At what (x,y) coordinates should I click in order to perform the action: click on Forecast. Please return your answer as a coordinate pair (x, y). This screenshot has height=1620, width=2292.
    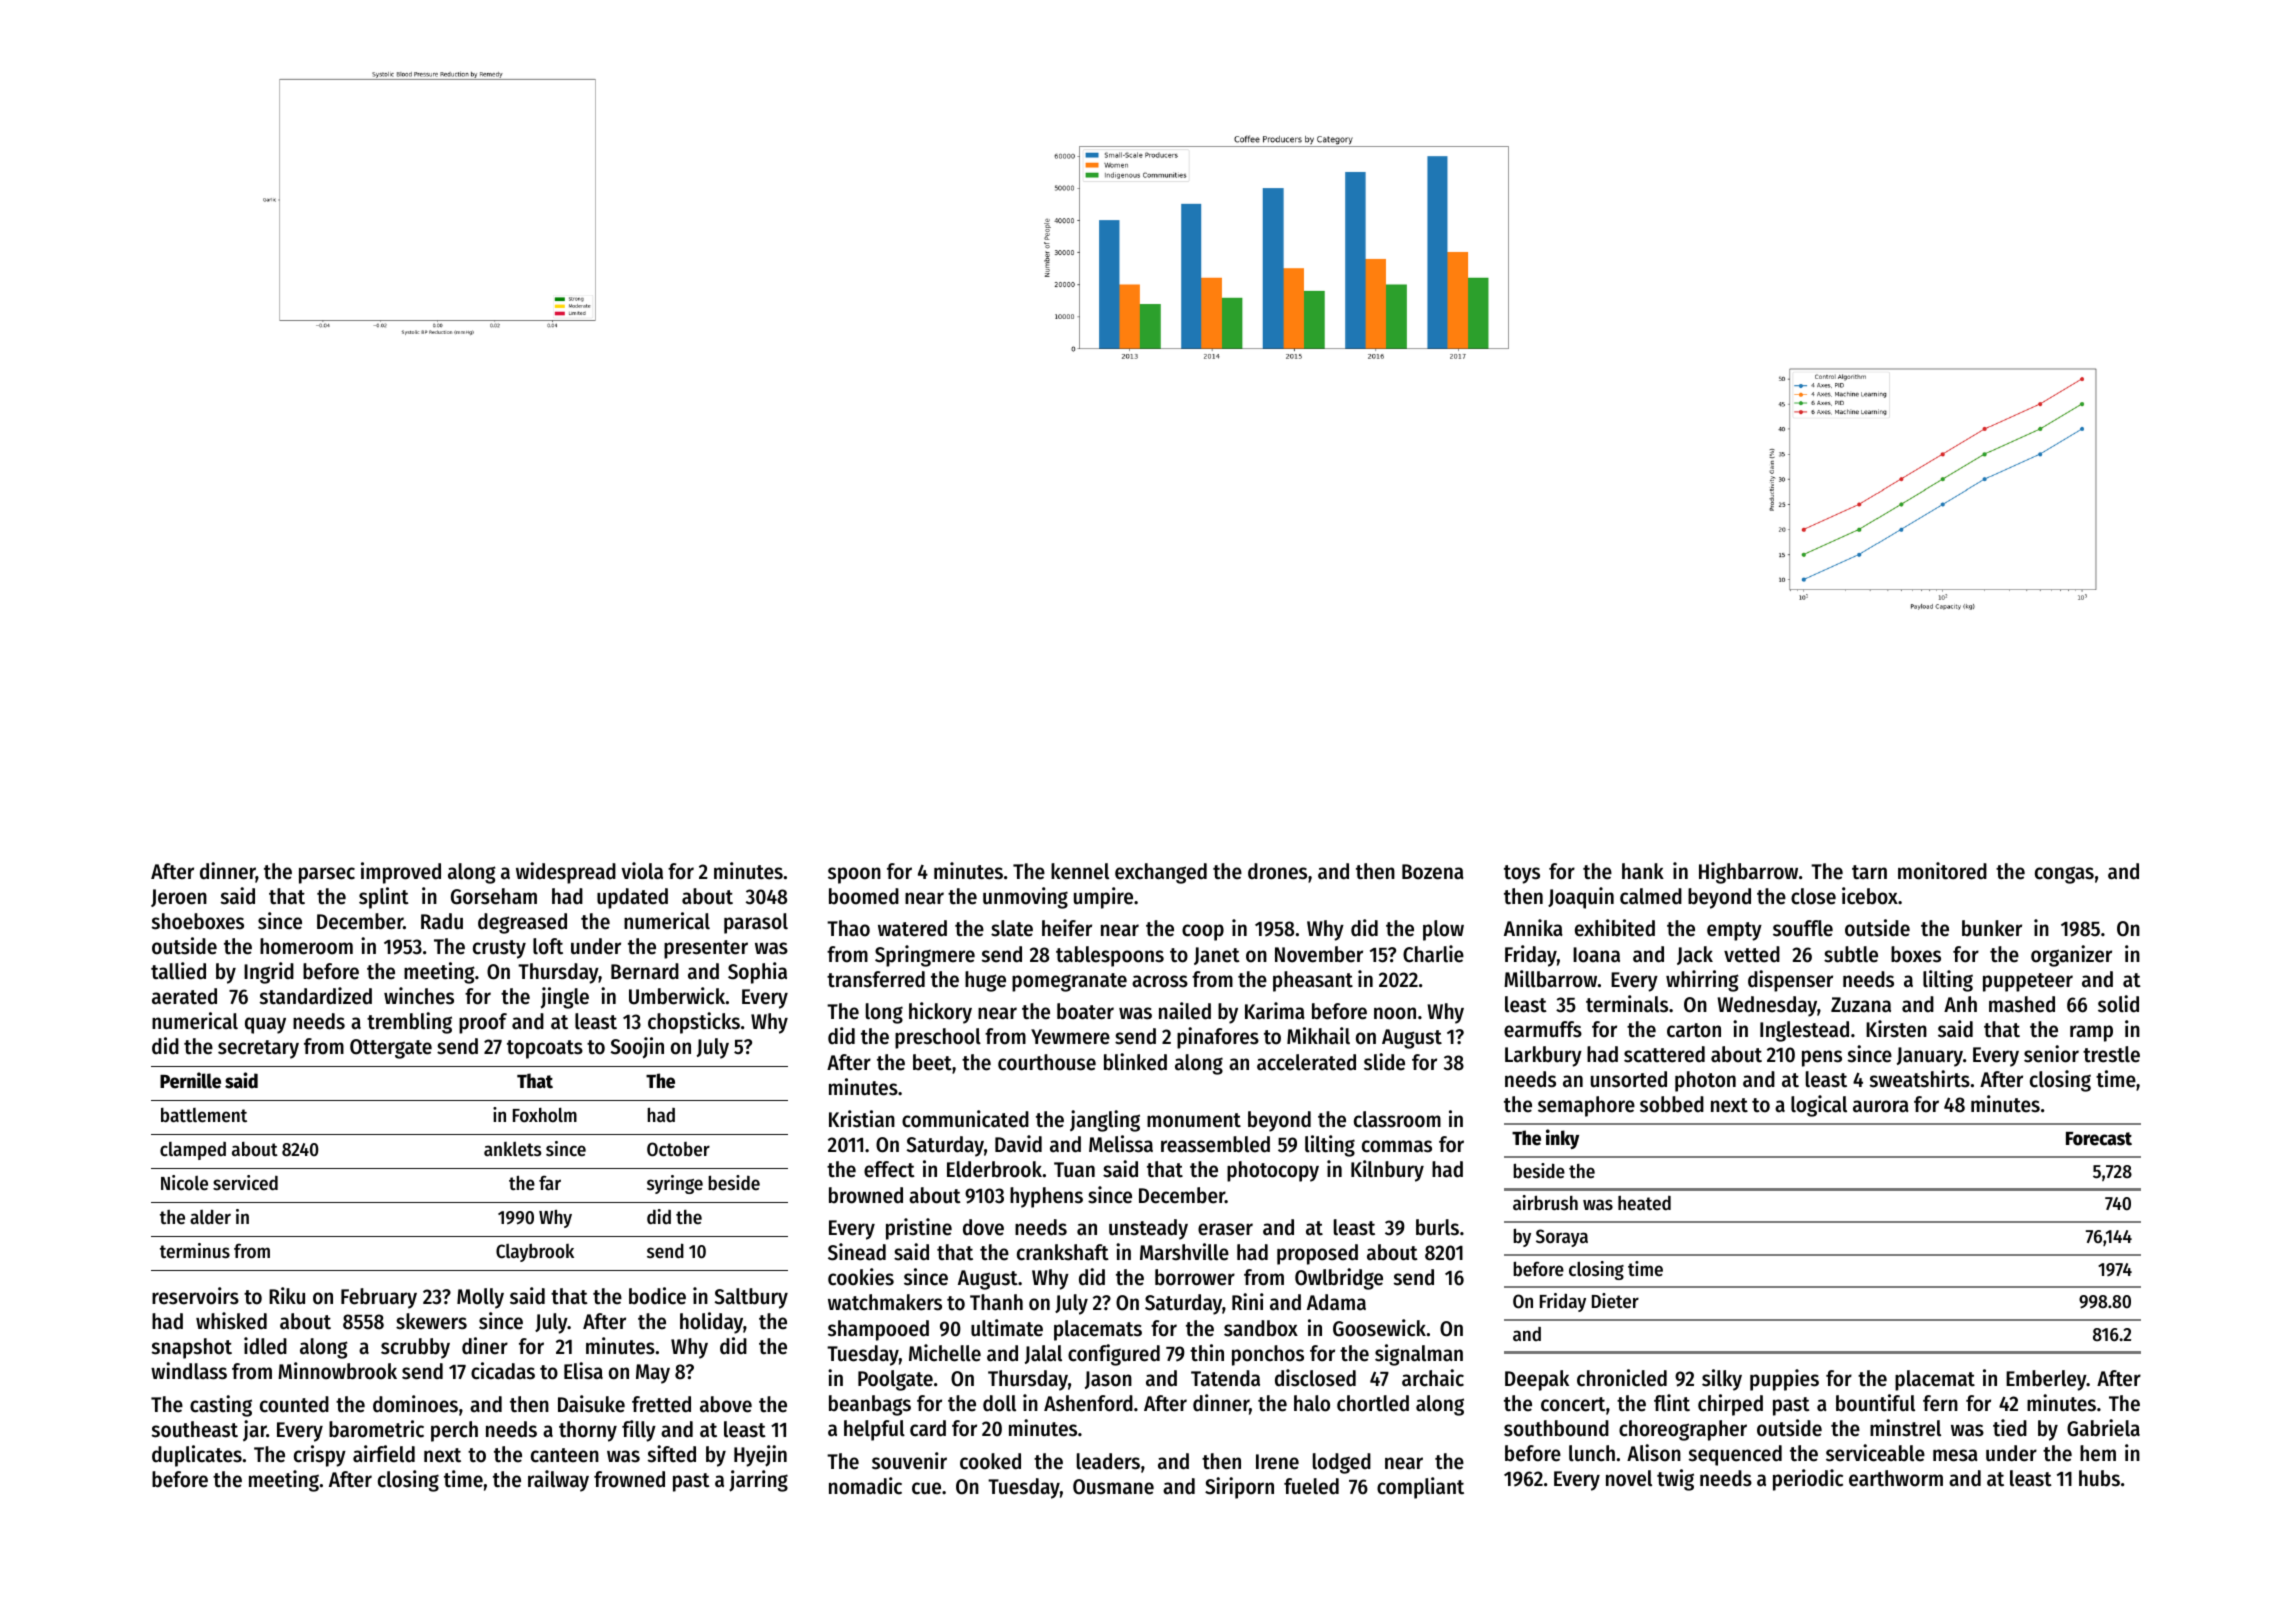
    Looking at the image, I should click on (2099, 1139).
